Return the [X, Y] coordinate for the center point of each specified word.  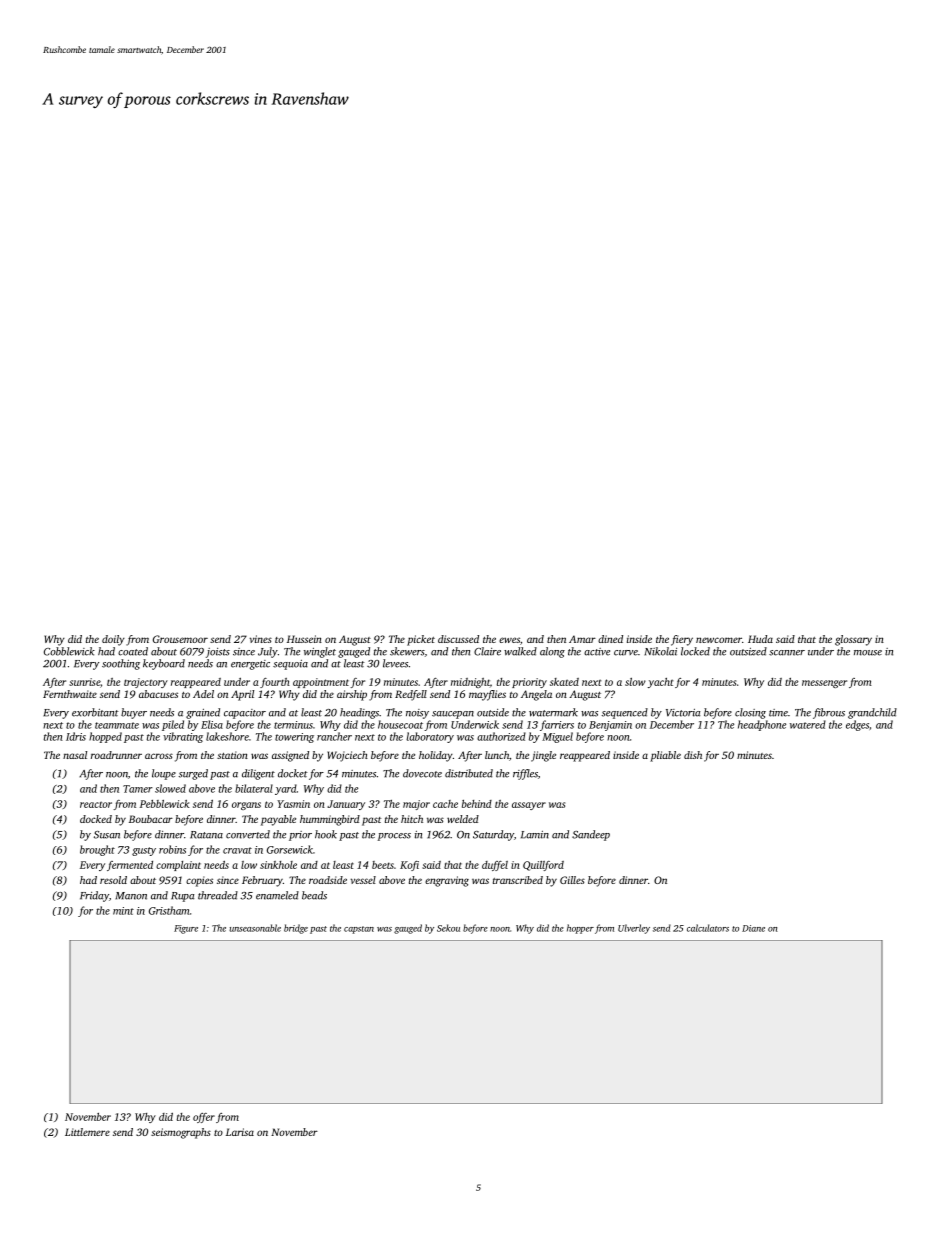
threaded [218, 895]
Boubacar [151, 819]
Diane [753, 928]
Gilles [572, 880]
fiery [682, 640]
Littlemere [87, 1132]
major [416, 805]
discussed [458, 639]
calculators [708, 928]
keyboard [164, 664]
